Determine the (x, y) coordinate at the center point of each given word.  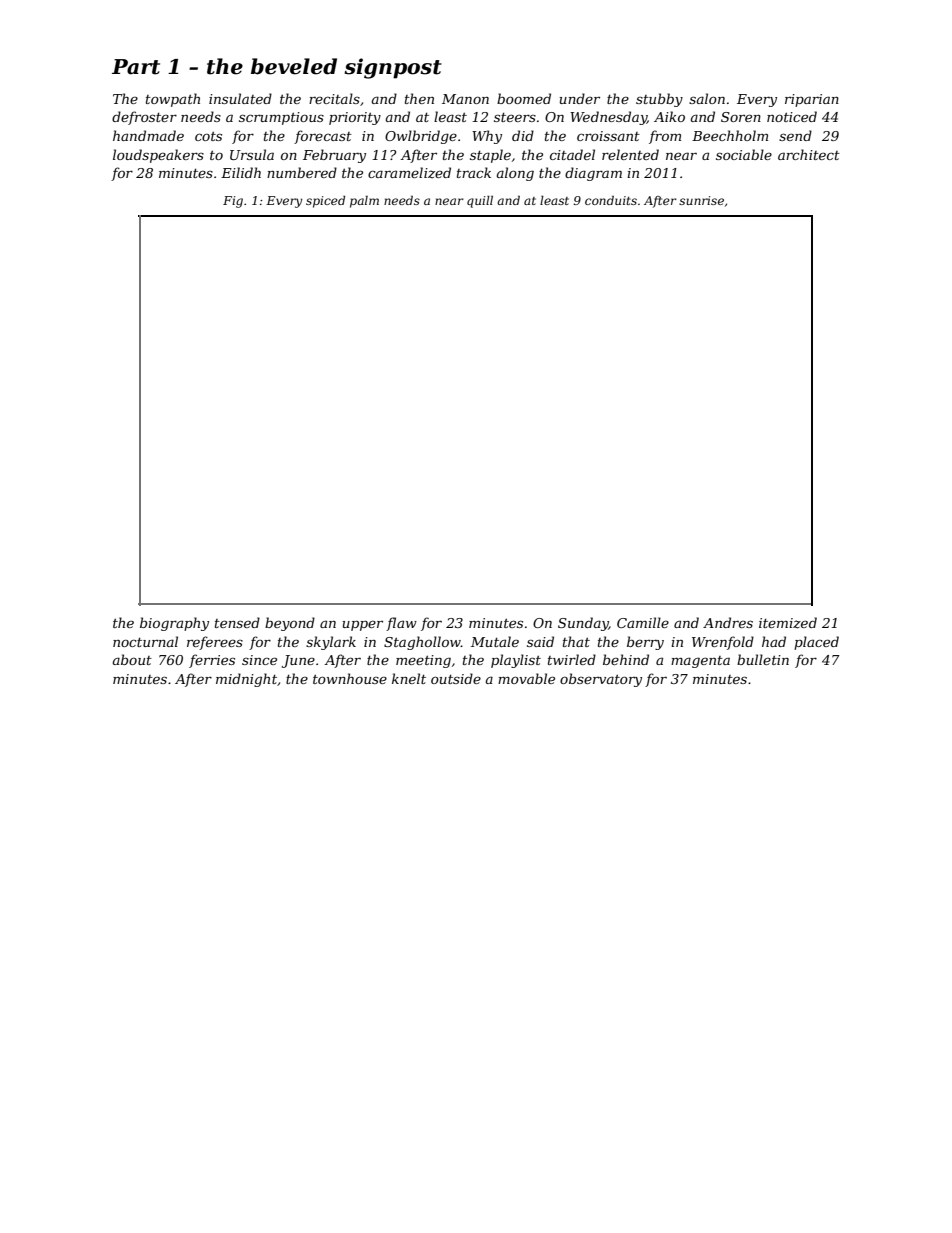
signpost (393, 68)
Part (136, 67)
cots (208, 136)
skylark (331, 643)
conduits (611, 200)
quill (480, 202)
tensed (237, 622)
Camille (643, 622)
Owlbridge (421, 137)
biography (174, 624)
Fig (233, 202)
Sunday (583, 624)
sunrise (701, 200)
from (665, 137)
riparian (812, 100)
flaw (401, 624)
